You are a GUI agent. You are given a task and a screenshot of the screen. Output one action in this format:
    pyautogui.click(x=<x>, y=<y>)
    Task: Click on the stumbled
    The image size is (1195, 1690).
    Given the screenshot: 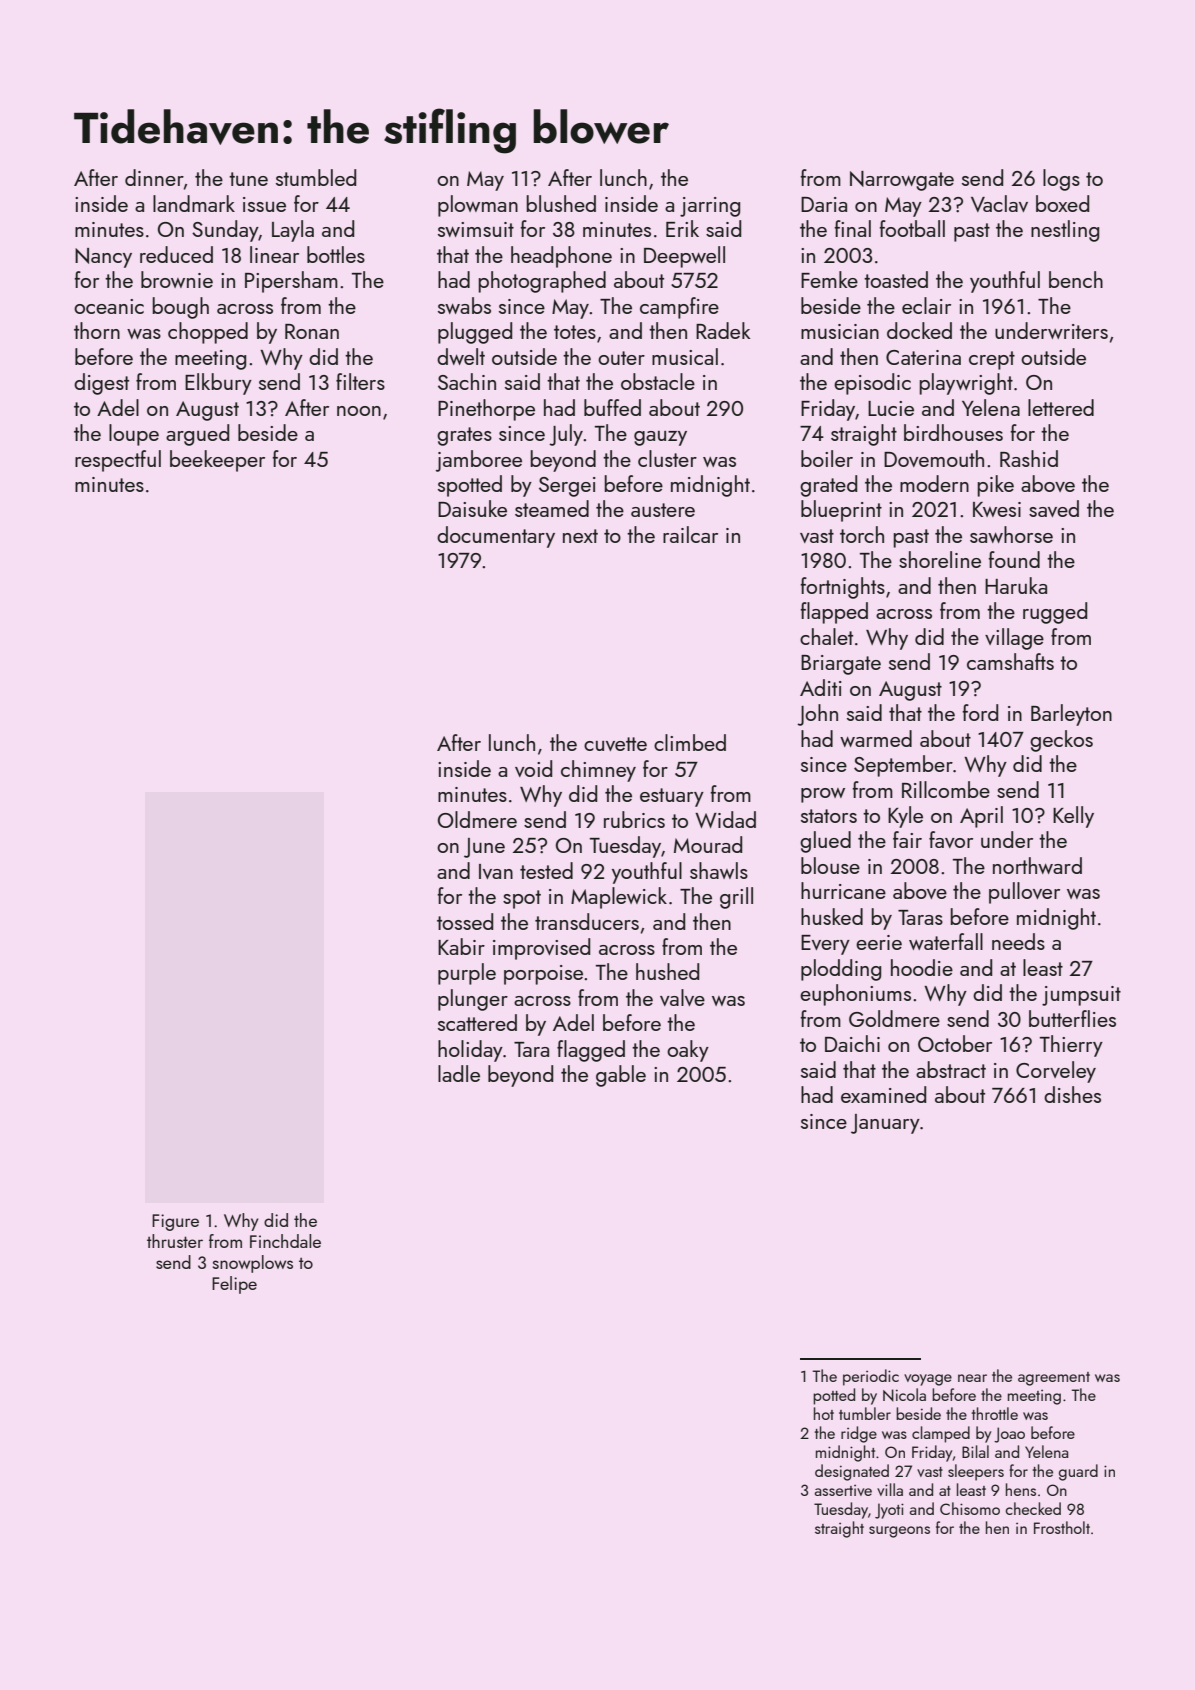 What is the action you would take?
    pyautogui.click(x=316, y=177)
